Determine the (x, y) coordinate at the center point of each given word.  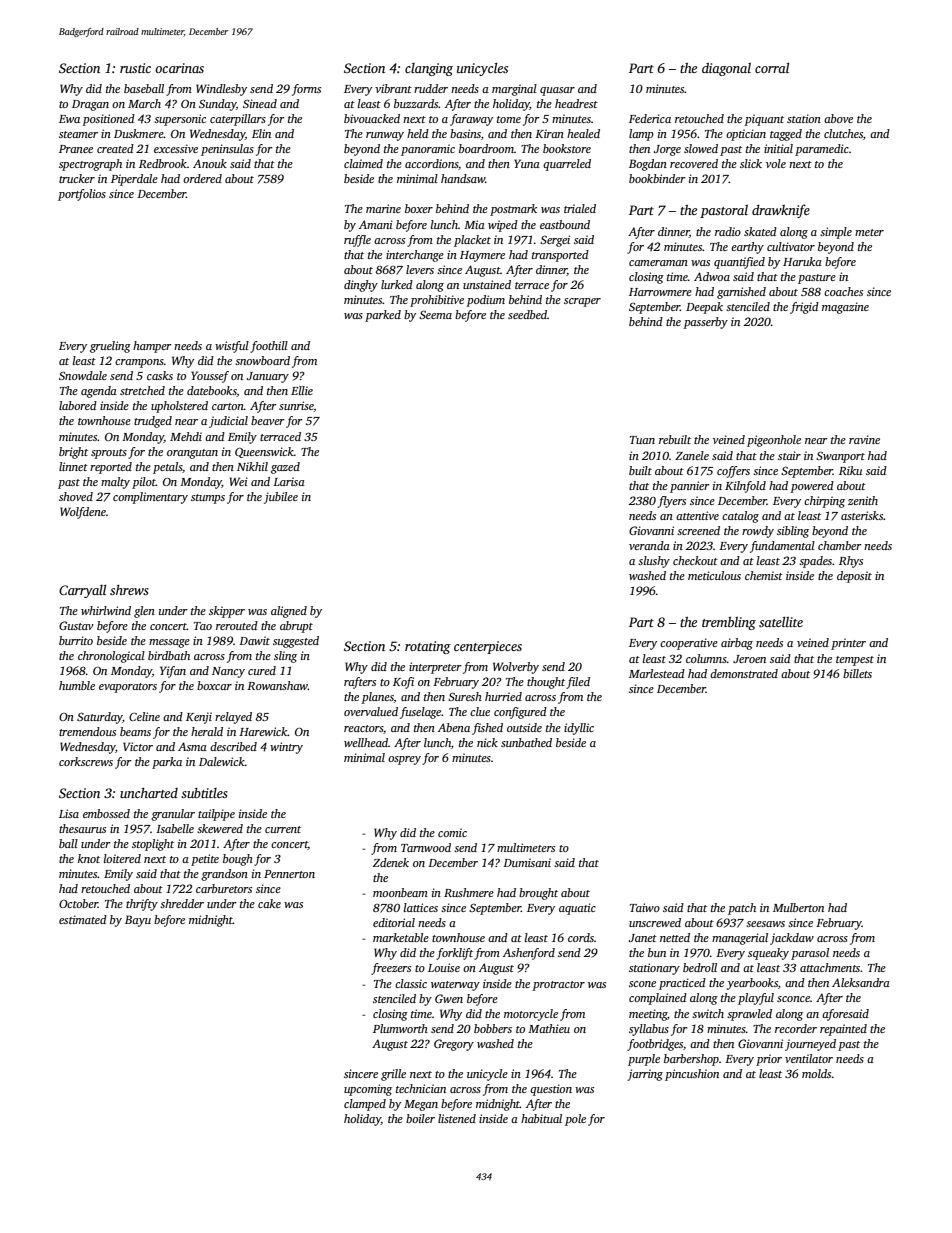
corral (772, 68)
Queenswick (264, 452)
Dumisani (527, 862)
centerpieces (488, 647)
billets (857, 673)
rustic (135, 68)
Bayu (138, 921)
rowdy (758, 532)
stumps (208, 499)
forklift (454, 954)
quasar (557, 91)
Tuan (642, 440)
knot (89, 858)
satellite (781, 622)
